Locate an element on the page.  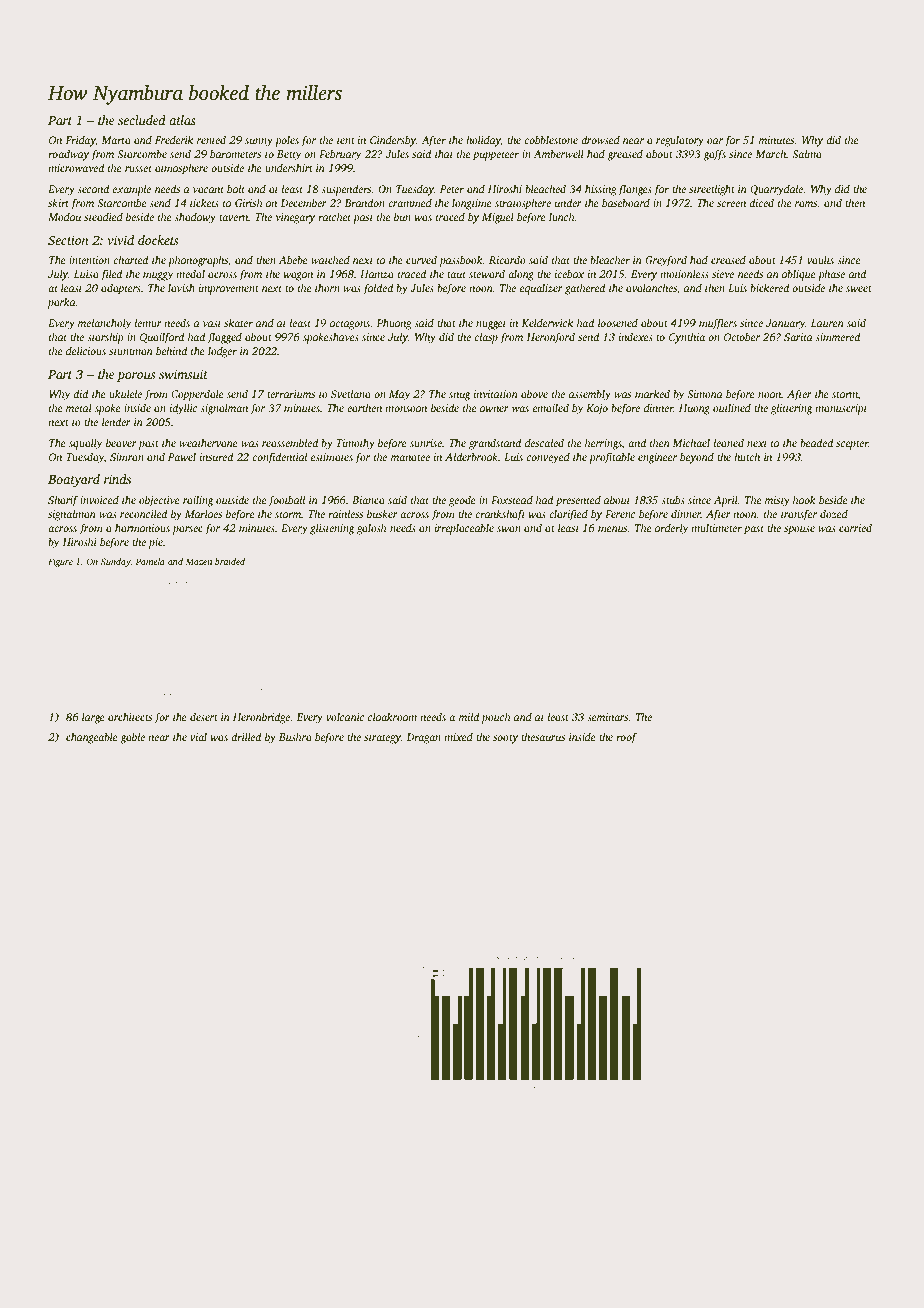
atlas is located at coordinates (182, 120).
